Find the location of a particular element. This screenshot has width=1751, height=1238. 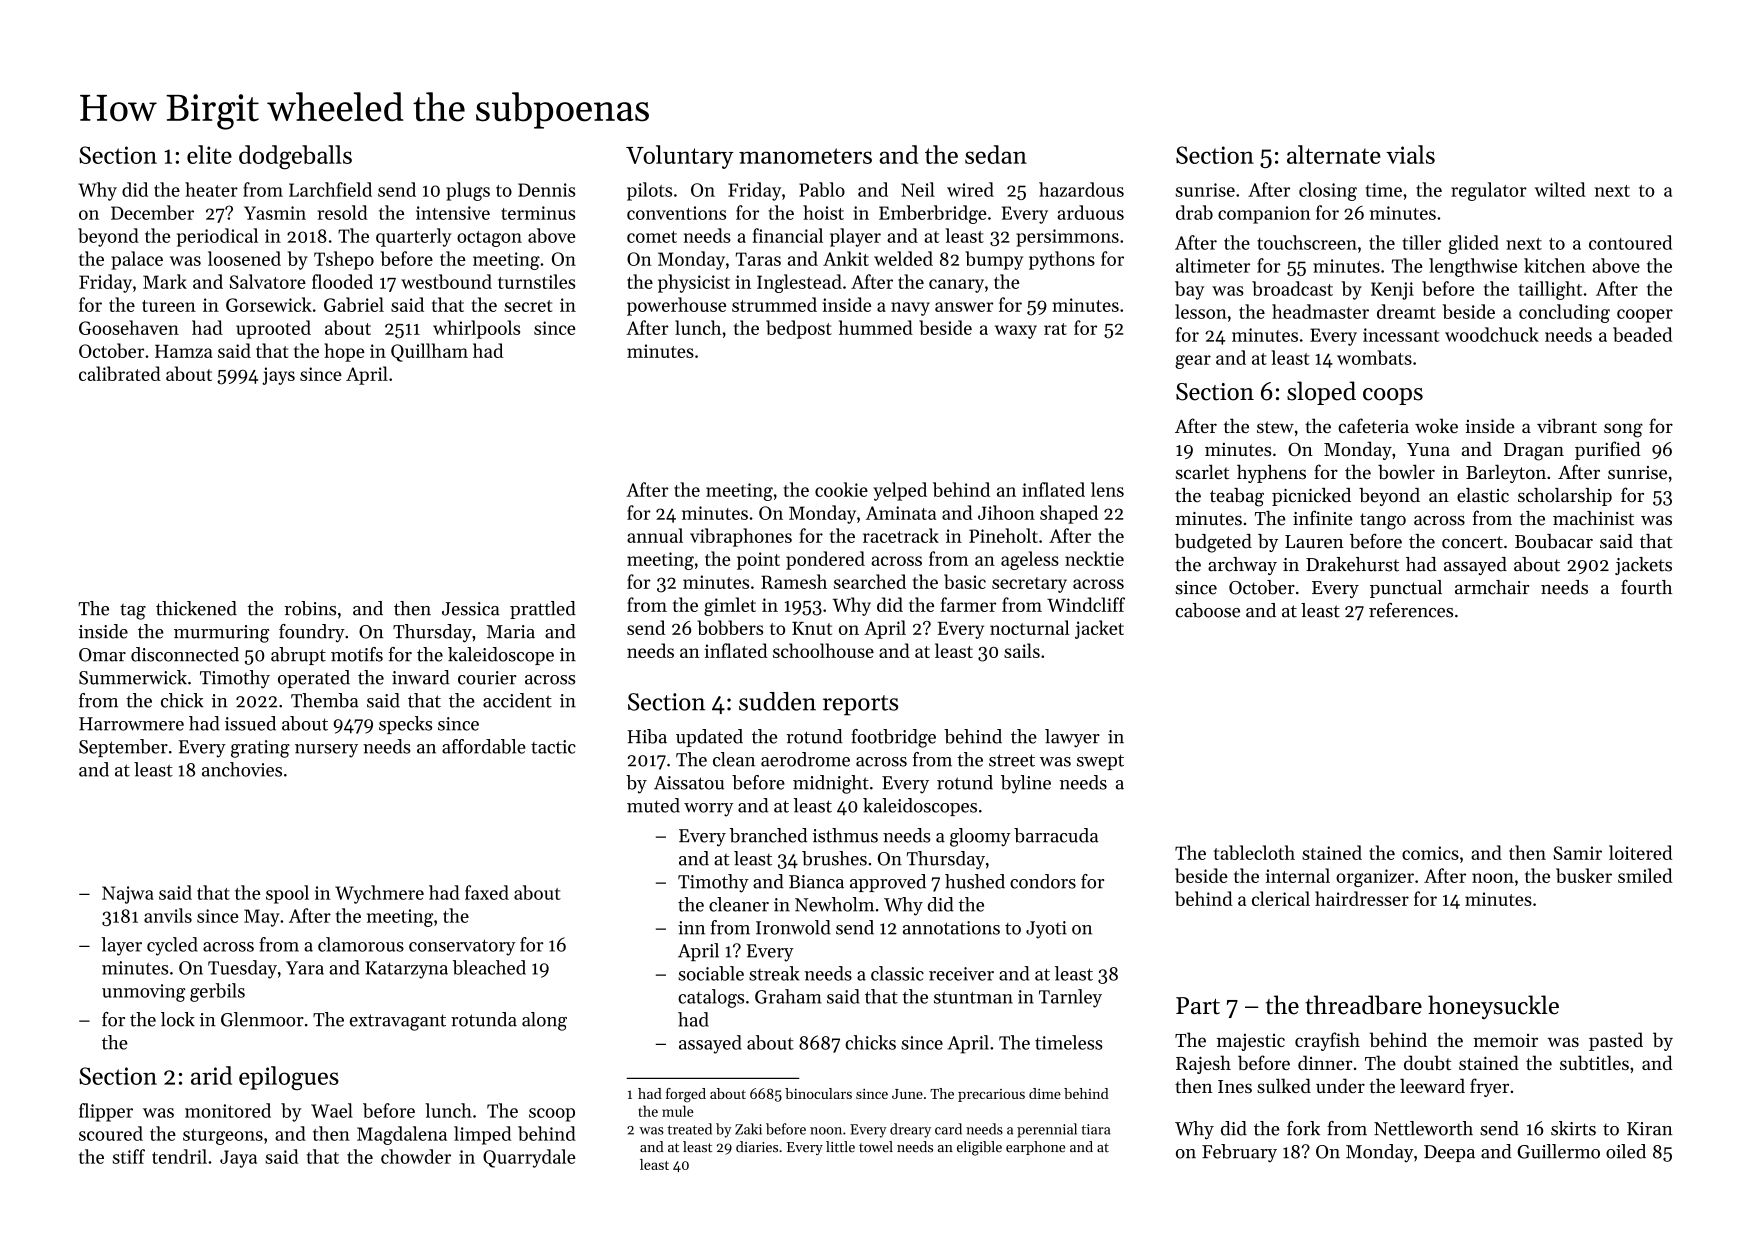

reports is located at coordinates (860, 705).
